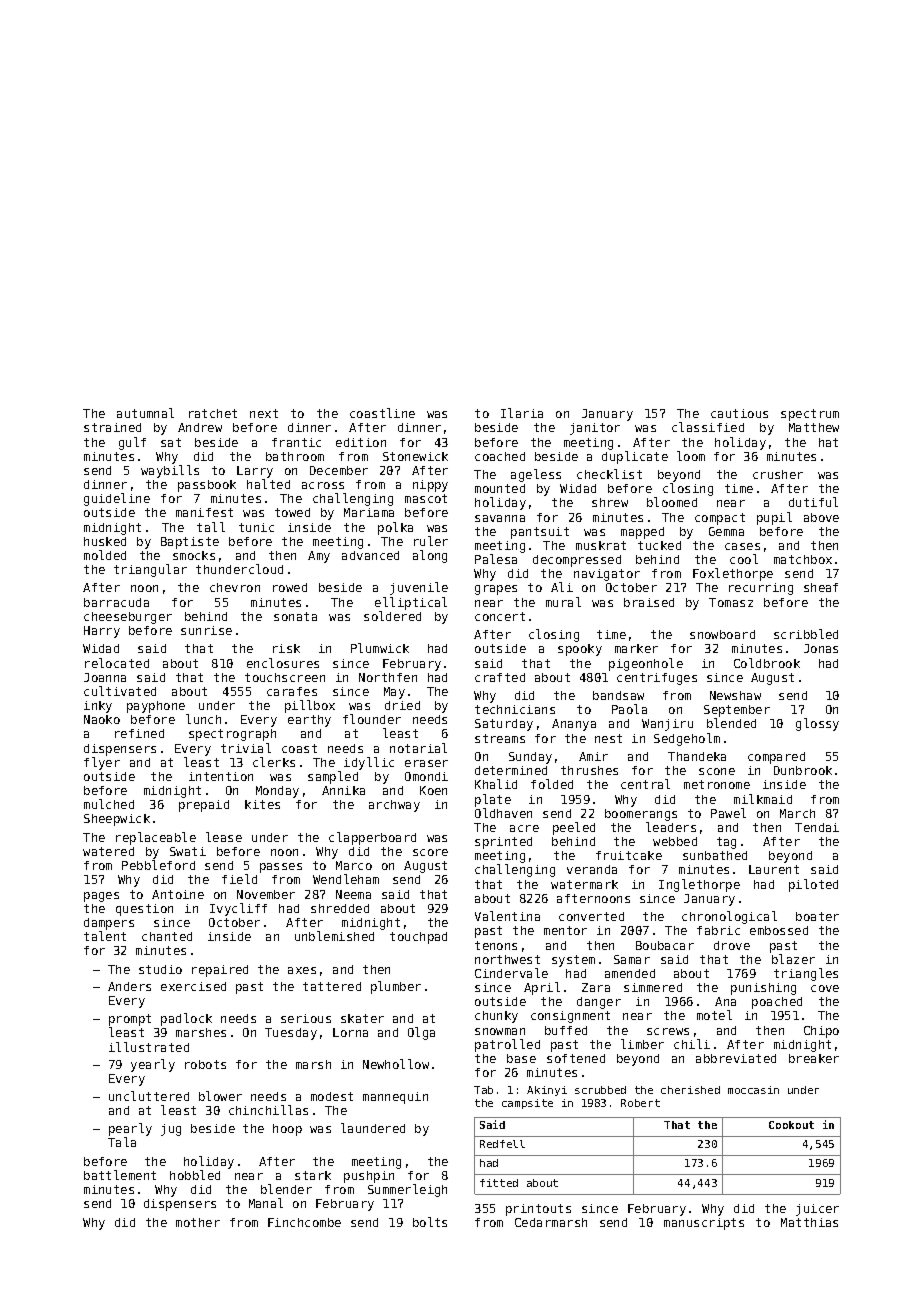 The image size is (924, 1308). I want to click on Jonas, so click(821, 648).
